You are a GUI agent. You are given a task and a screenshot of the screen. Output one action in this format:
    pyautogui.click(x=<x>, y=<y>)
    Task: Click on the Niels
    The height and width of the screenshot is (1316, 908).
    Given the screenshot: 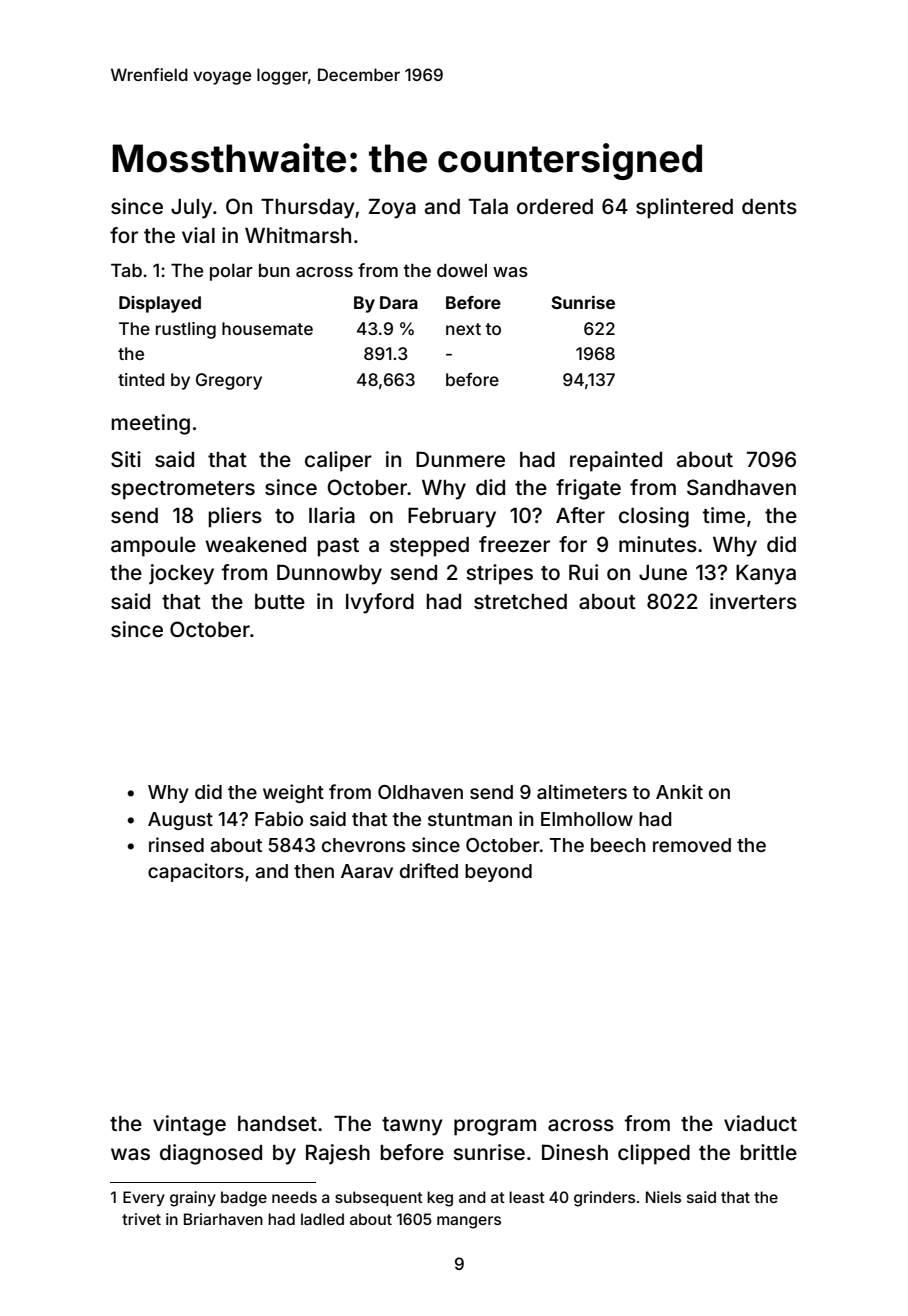 What is the action you would take?
    pyautogui.click(x=663, y=1197)
